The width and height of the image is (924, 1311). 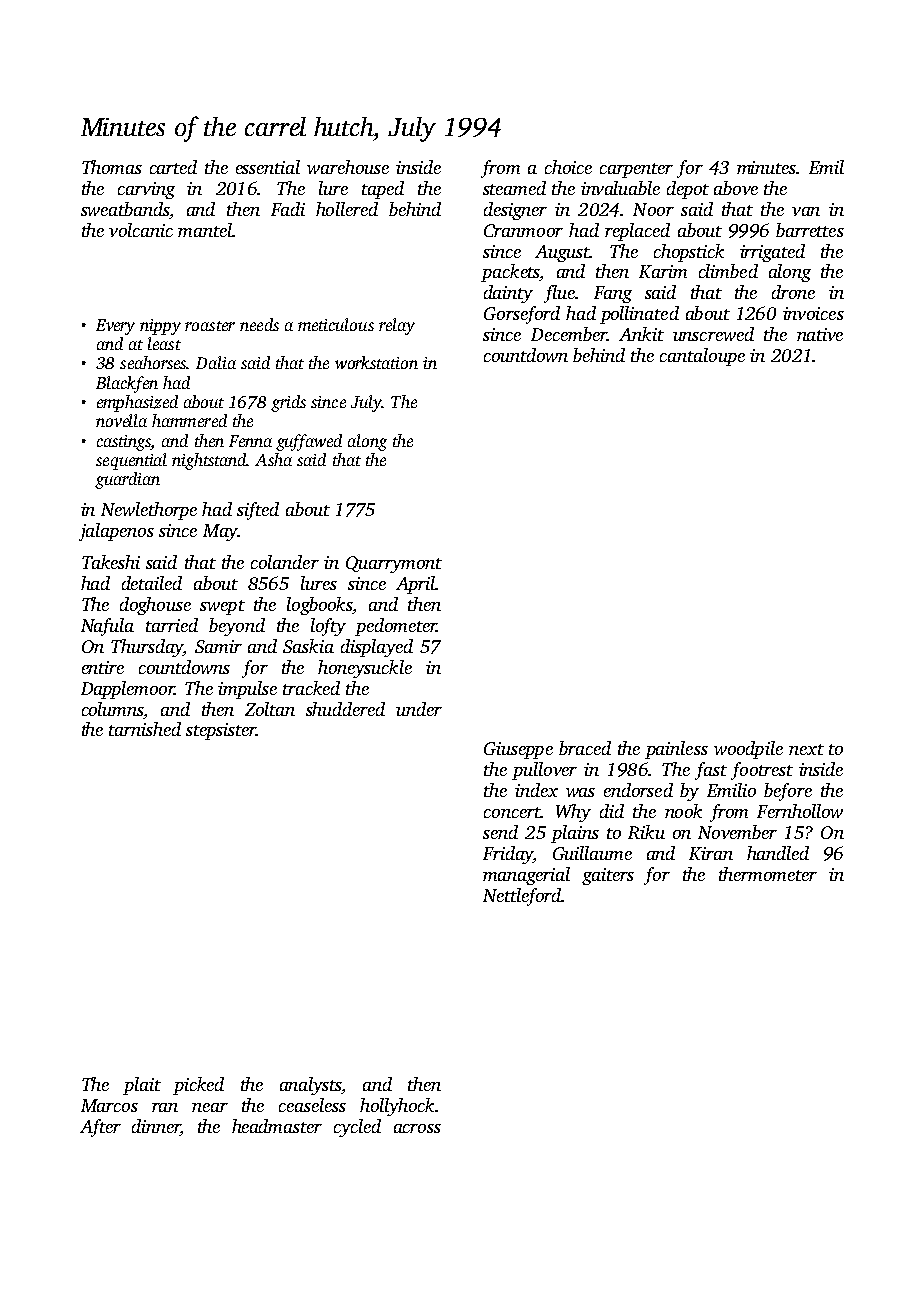 I want to click on stepsister, so click(x=221, y=731).
